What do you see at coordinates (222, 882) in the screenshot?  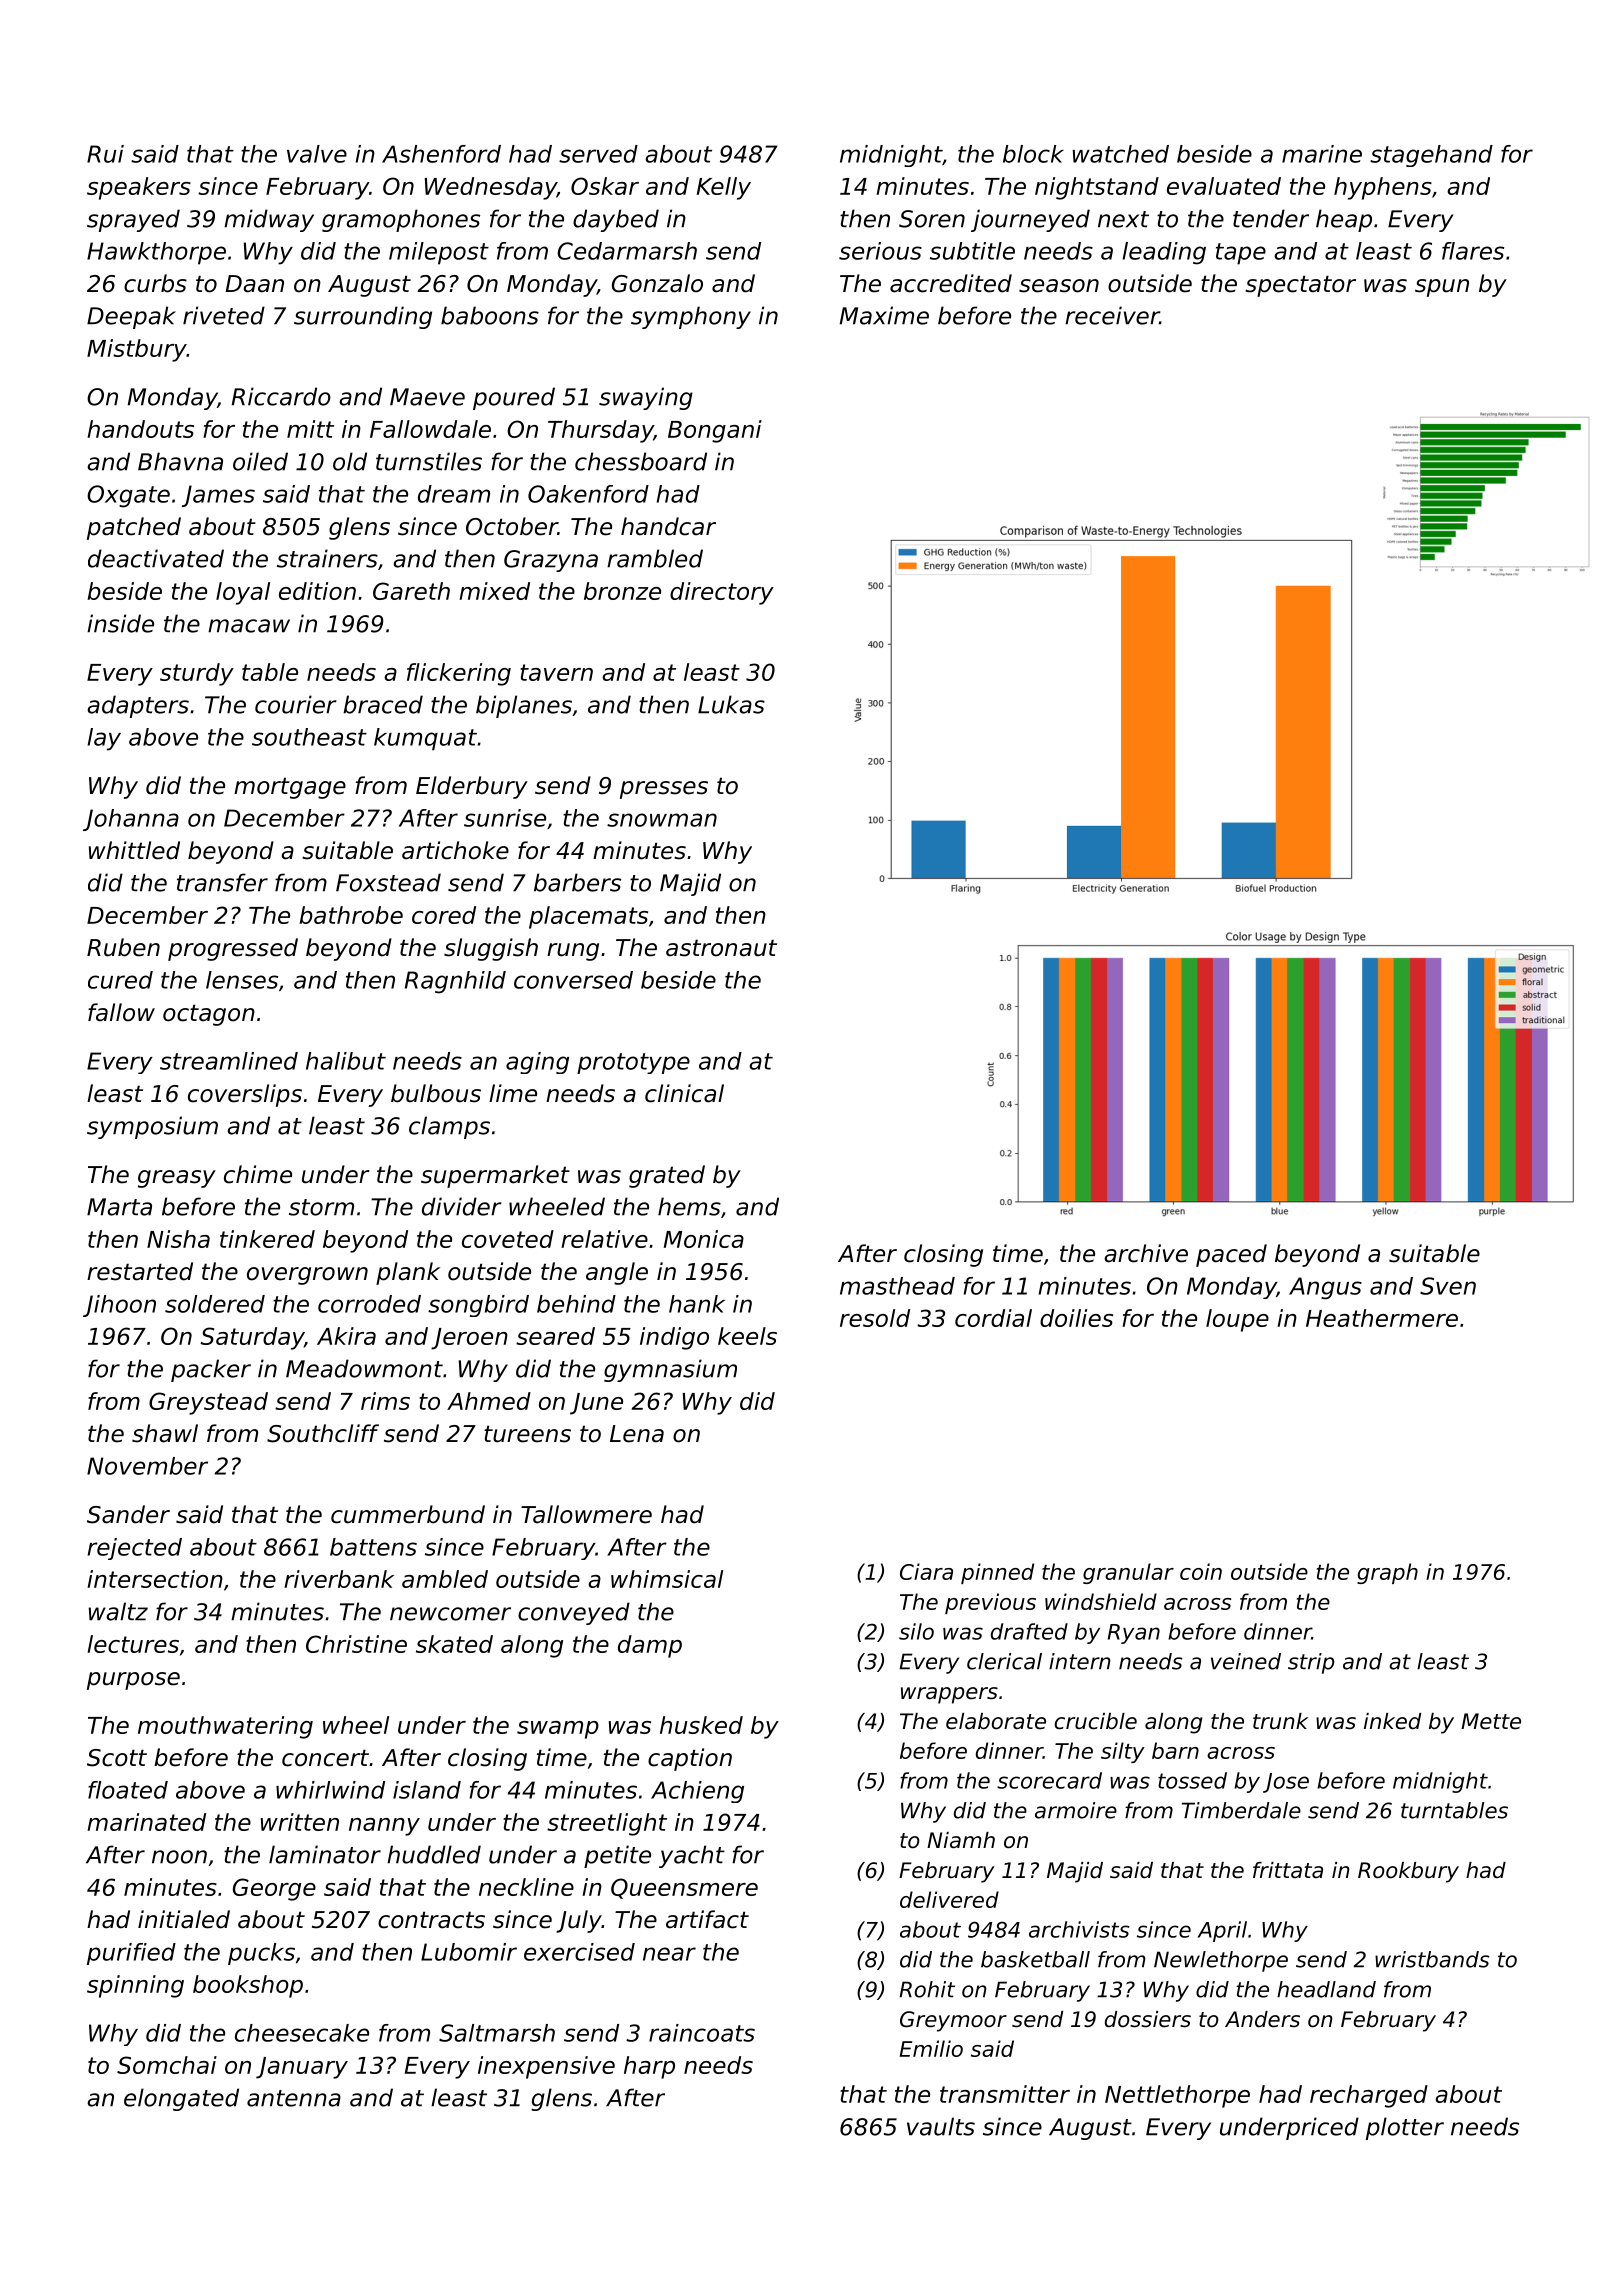 I see `transfer` at bounding box center [222, 882].
